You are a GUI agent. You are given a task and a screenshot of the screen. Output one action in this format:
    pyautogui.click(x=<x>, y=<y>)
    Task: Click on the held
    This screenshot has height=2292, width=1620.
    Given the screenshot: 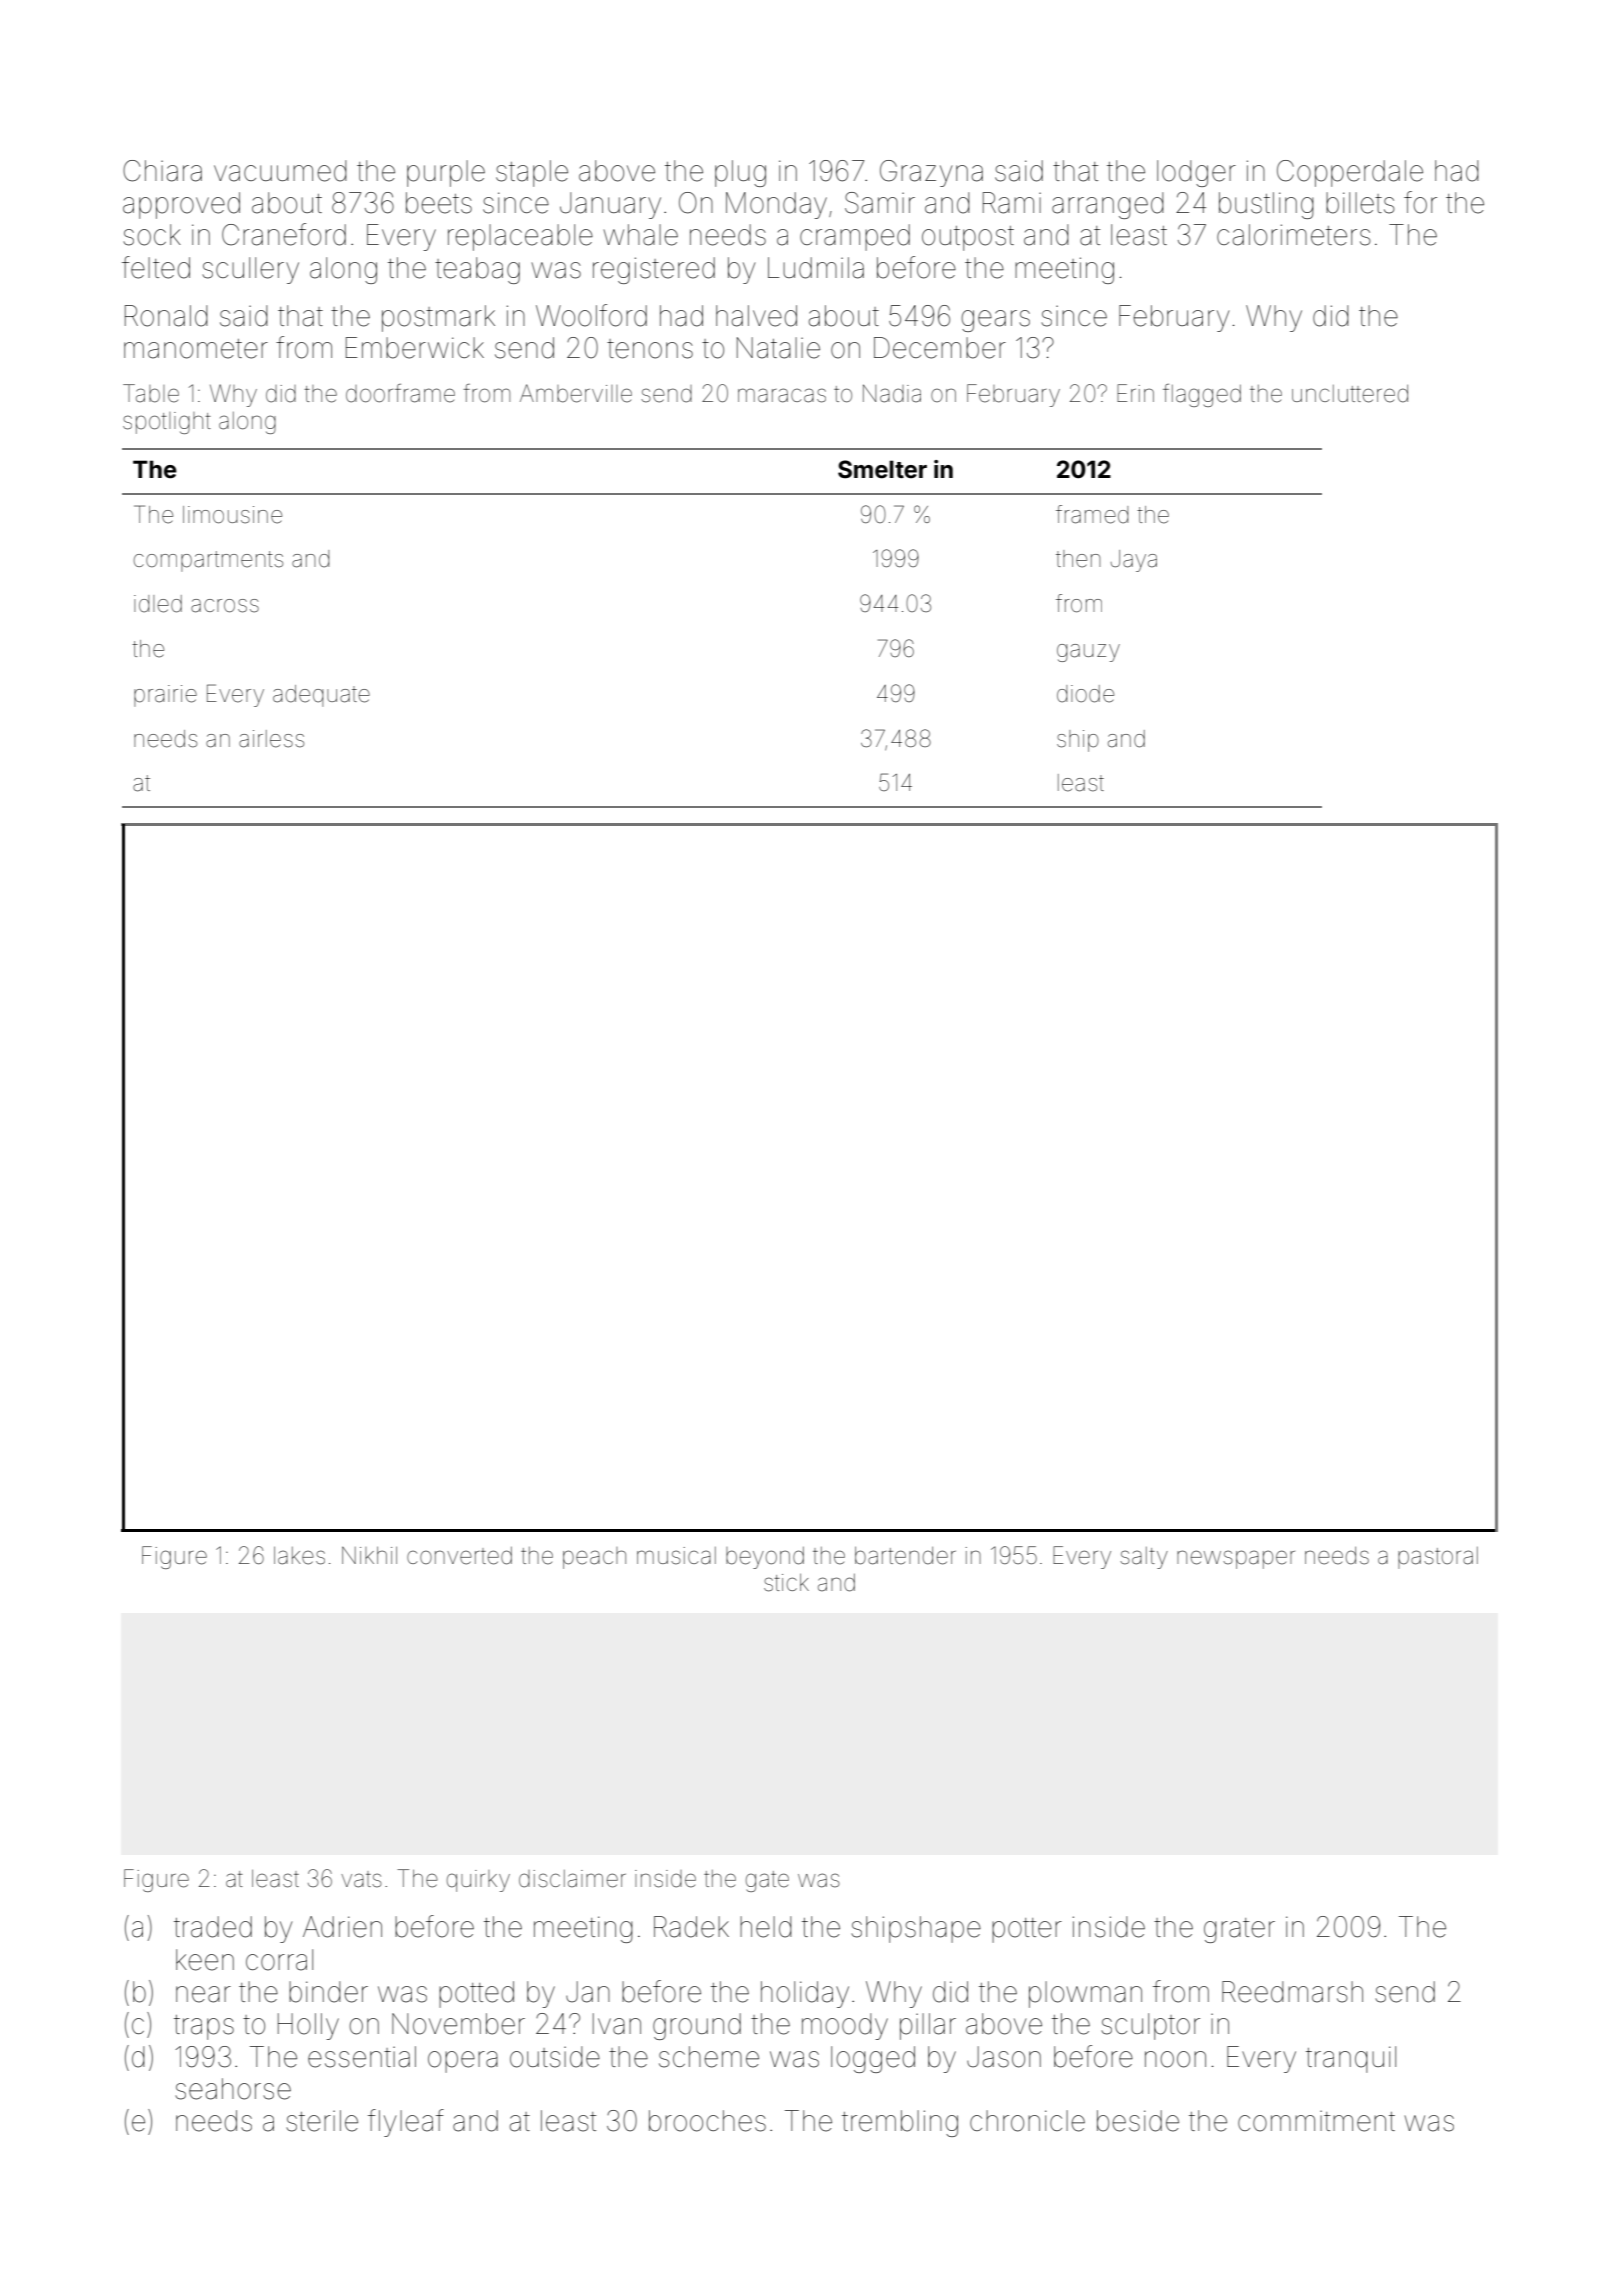 What is the action you would take?
    pyautogui.click(x=766, y=1927)
